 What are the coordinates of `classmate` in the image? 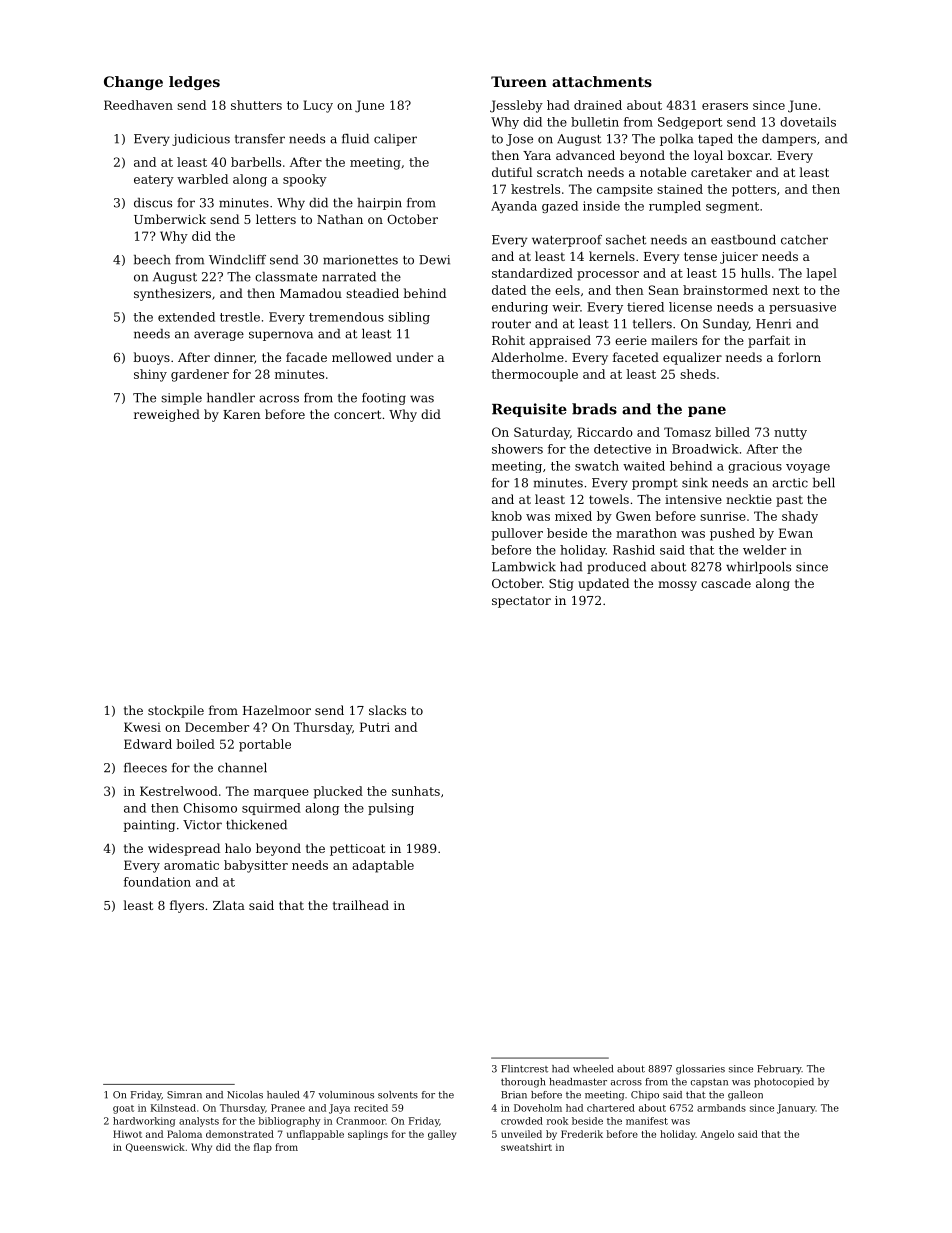 It's located at (286, 277).
